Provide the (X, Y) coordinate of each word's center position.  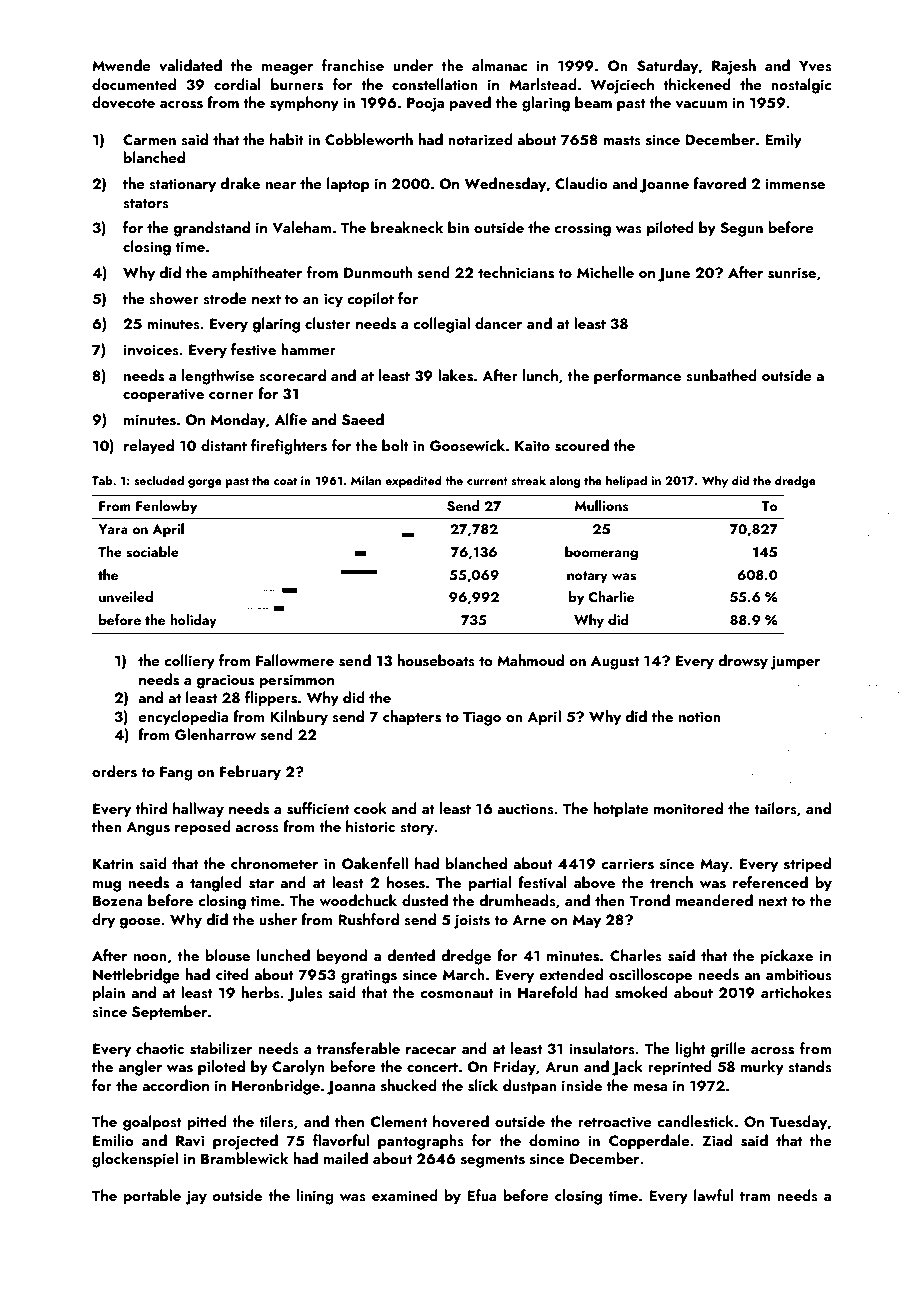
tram (755, 1196)
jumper (795, 662)
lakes (455, 375)
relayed (149, 447)
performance (637, 377)
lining (315, 1197)
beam (593, 102)
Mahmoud (530, 660)
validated (190, 65)
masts (622, 141)
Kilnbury (299, 718)
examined (405, 1195)
